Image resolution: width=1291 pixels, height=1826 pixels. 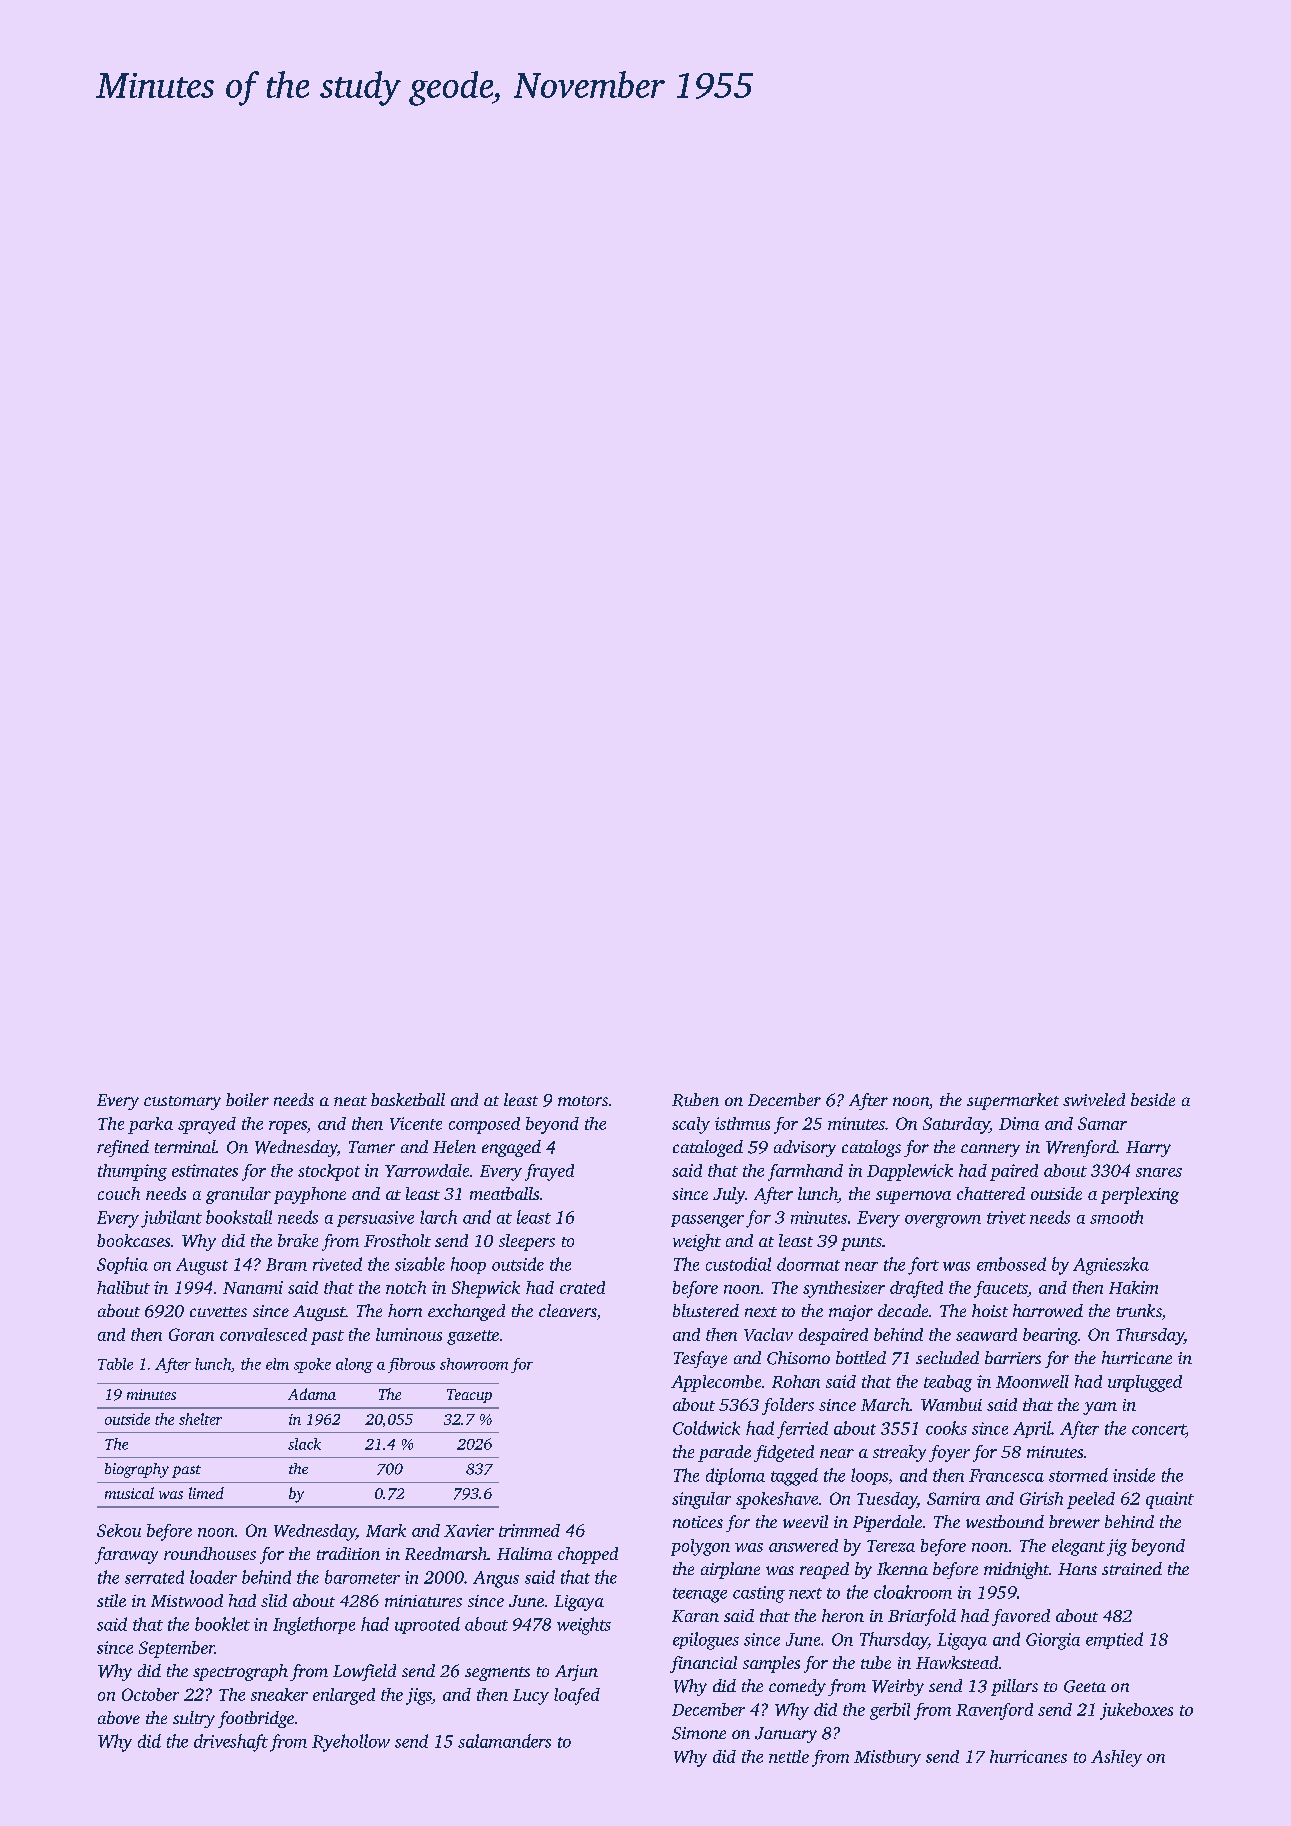 What do you see at coordinates (150, 1694) in the image?
I see `October` at bounding box center [150, 1694].
